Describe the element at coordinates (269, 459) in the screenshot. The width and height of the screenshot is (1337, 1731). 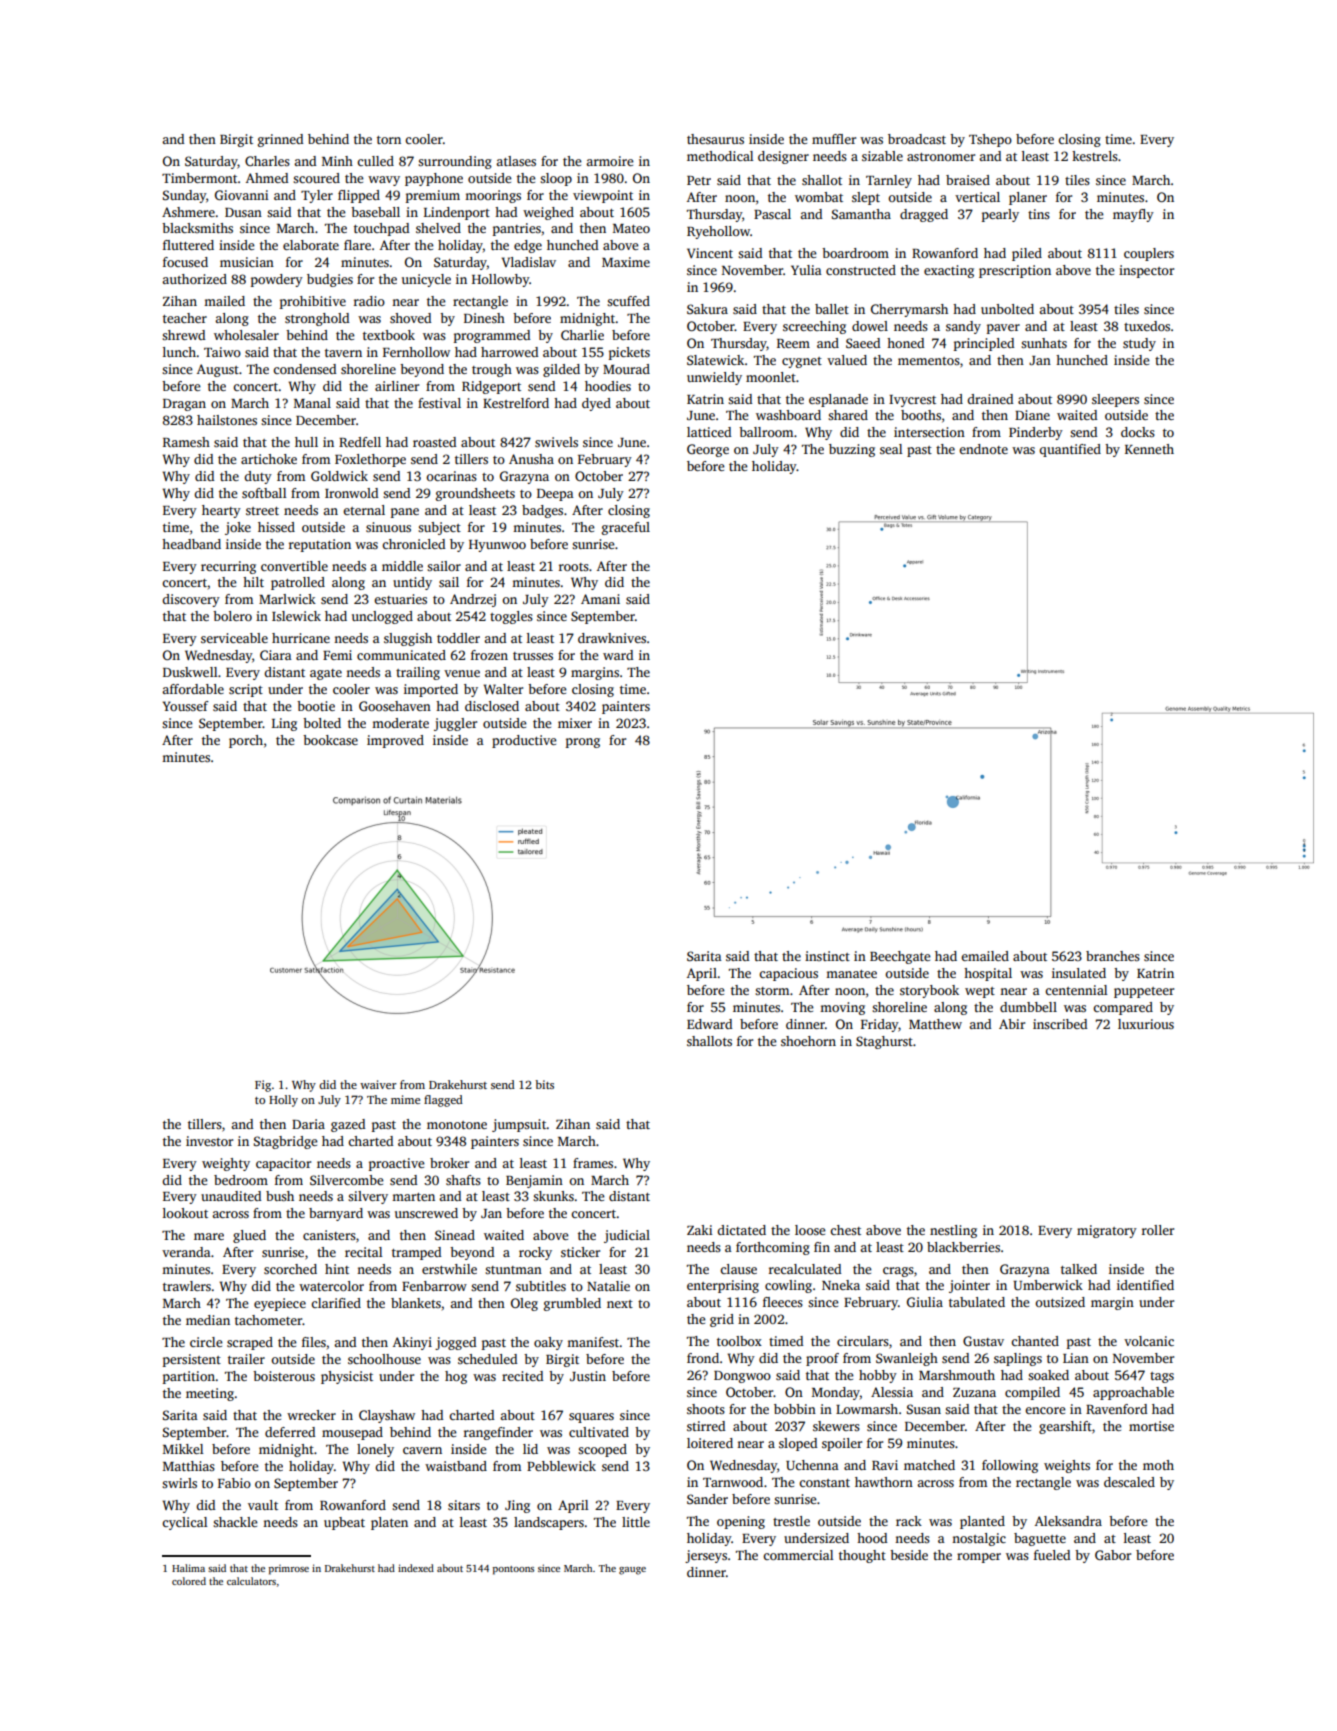
I see `artichoke` at that location.
